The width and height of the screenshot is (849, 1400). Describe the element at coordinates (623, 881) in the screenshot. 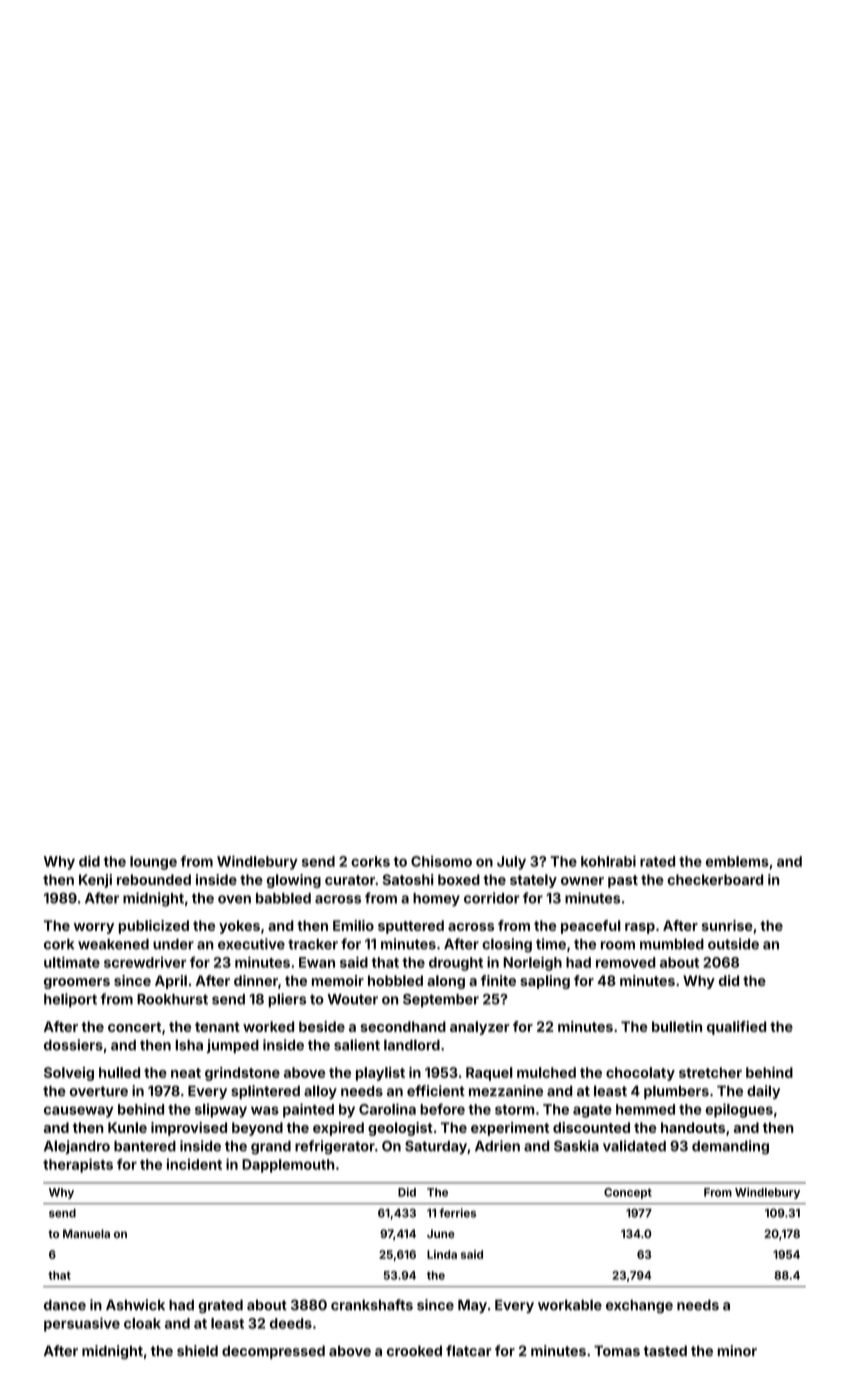

I see `past` at that location.
